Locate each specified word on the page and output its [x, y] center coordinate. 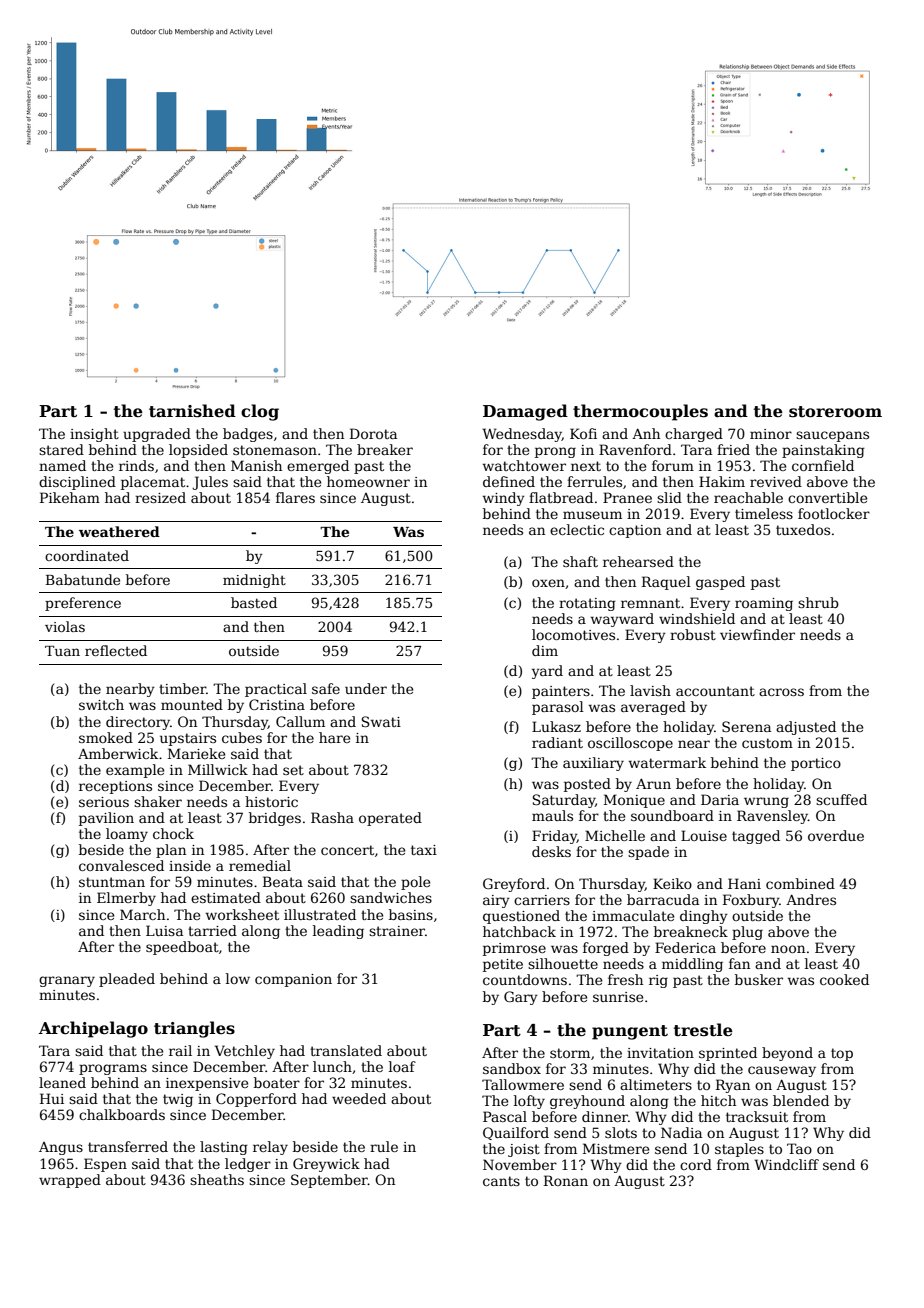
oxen [548, 583]
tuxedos [803, 529]
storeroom [835, 412]
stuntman [112, 882]
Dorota [373, 433]
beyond [787, 1054]
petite [503, 965]
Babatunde [83, 579]
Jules [210, 483]
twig [178, 1100]
